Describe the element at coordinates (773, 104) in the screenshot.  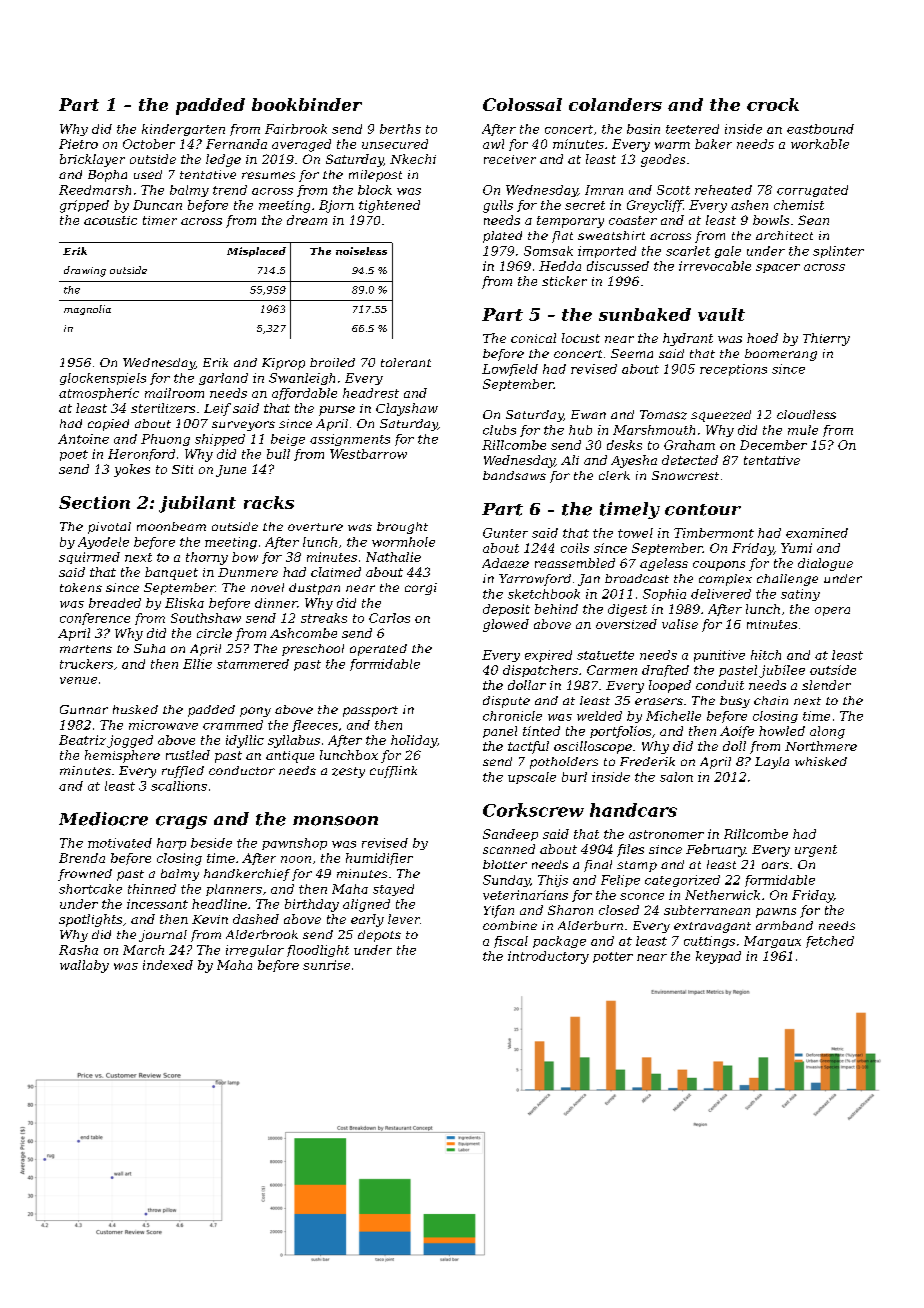
I see `crock` at that location.
